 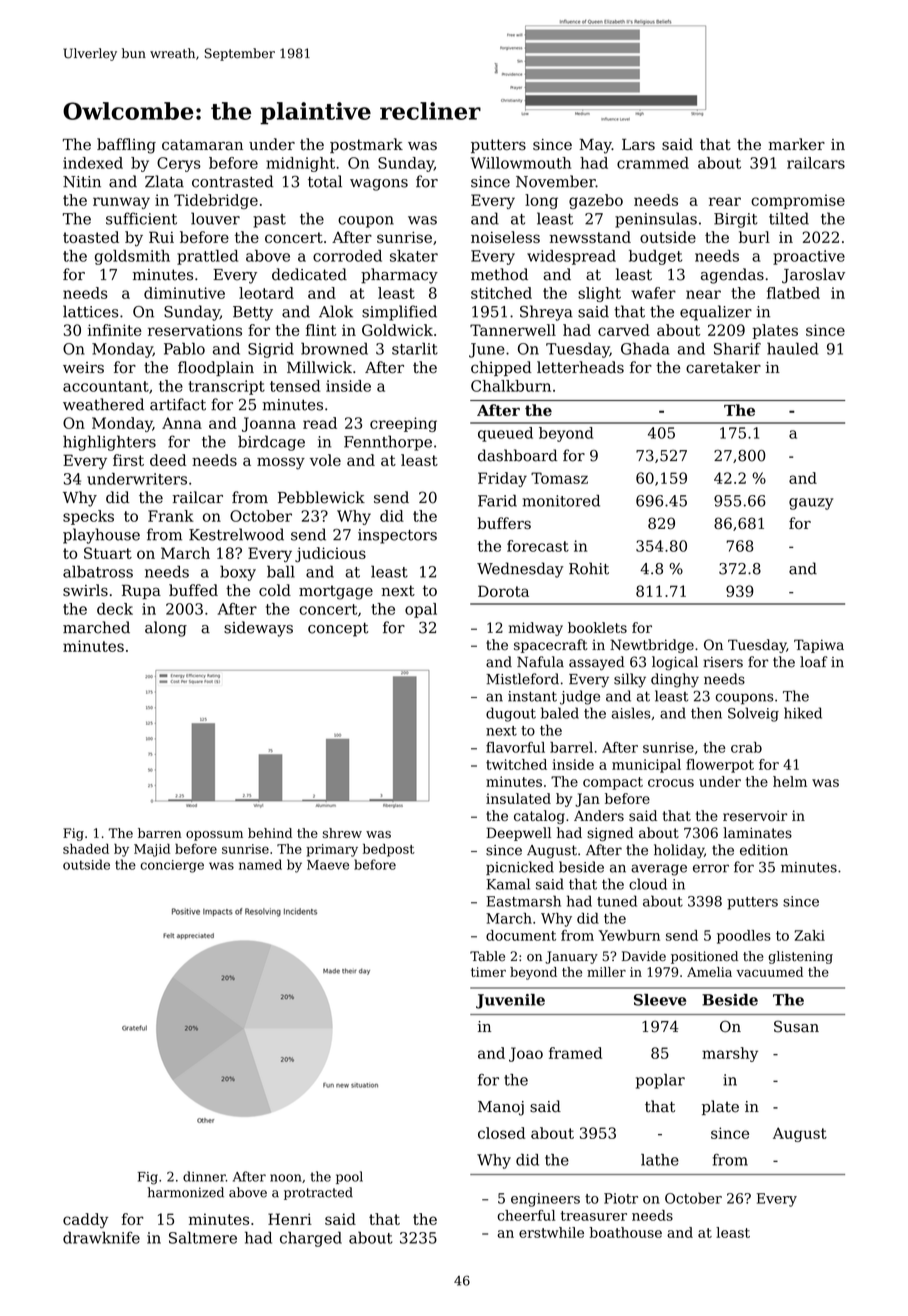 What do you see at coordinates (725, 201) in the screenshot?
I see `rear` at bounding box center [725, 201].
